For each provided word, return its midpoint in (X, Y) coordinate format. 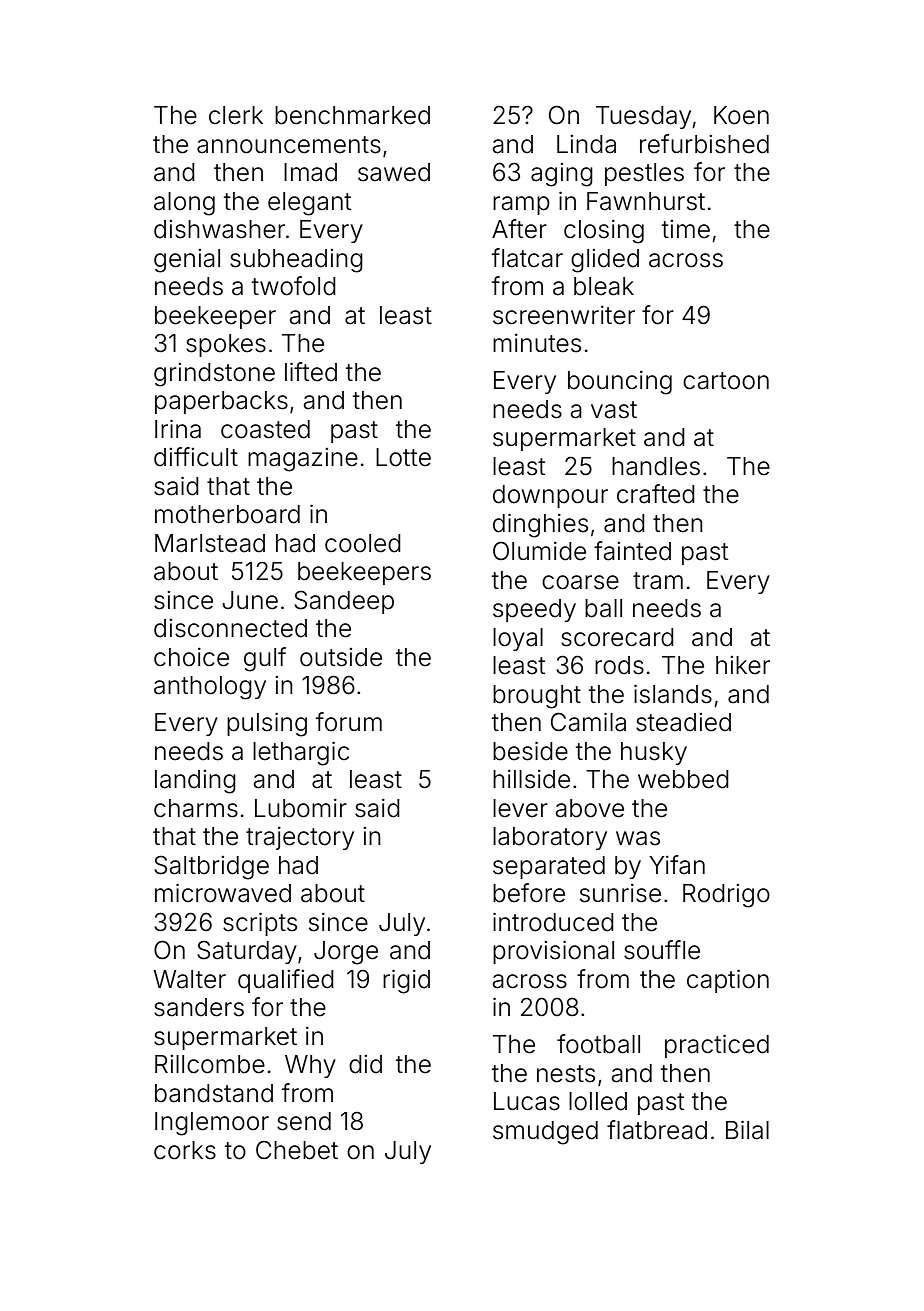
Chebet (297, 1150)
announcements (289, 145)
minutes (537, 343)
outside (341, 657)
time (686, 229)
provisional (553, 952)
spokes (226, 345)
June (250, 600)
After (519, 229)
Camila (588, 722)
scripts (260, 924)
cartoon (726, 381)
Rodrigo (726, 896)
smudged (545, 1133)
